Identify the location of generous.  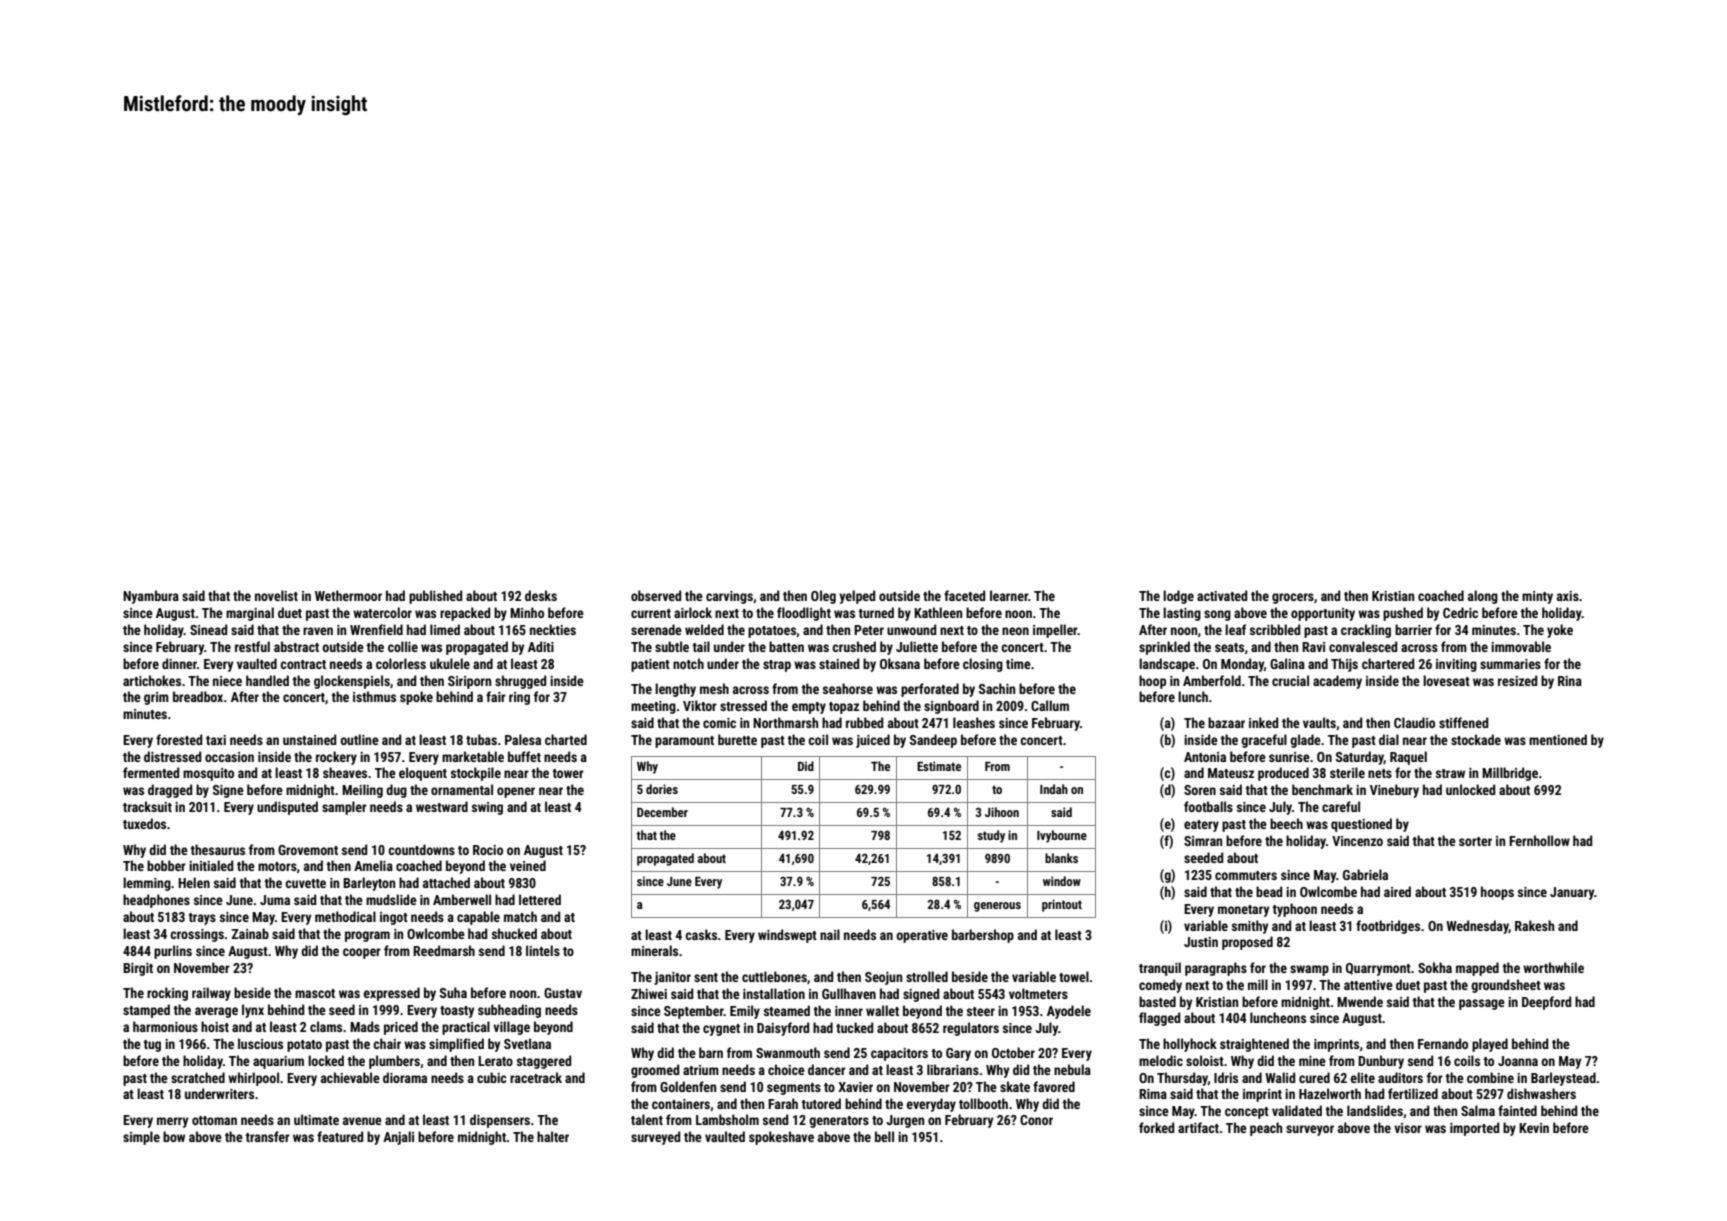
(997, 907).
